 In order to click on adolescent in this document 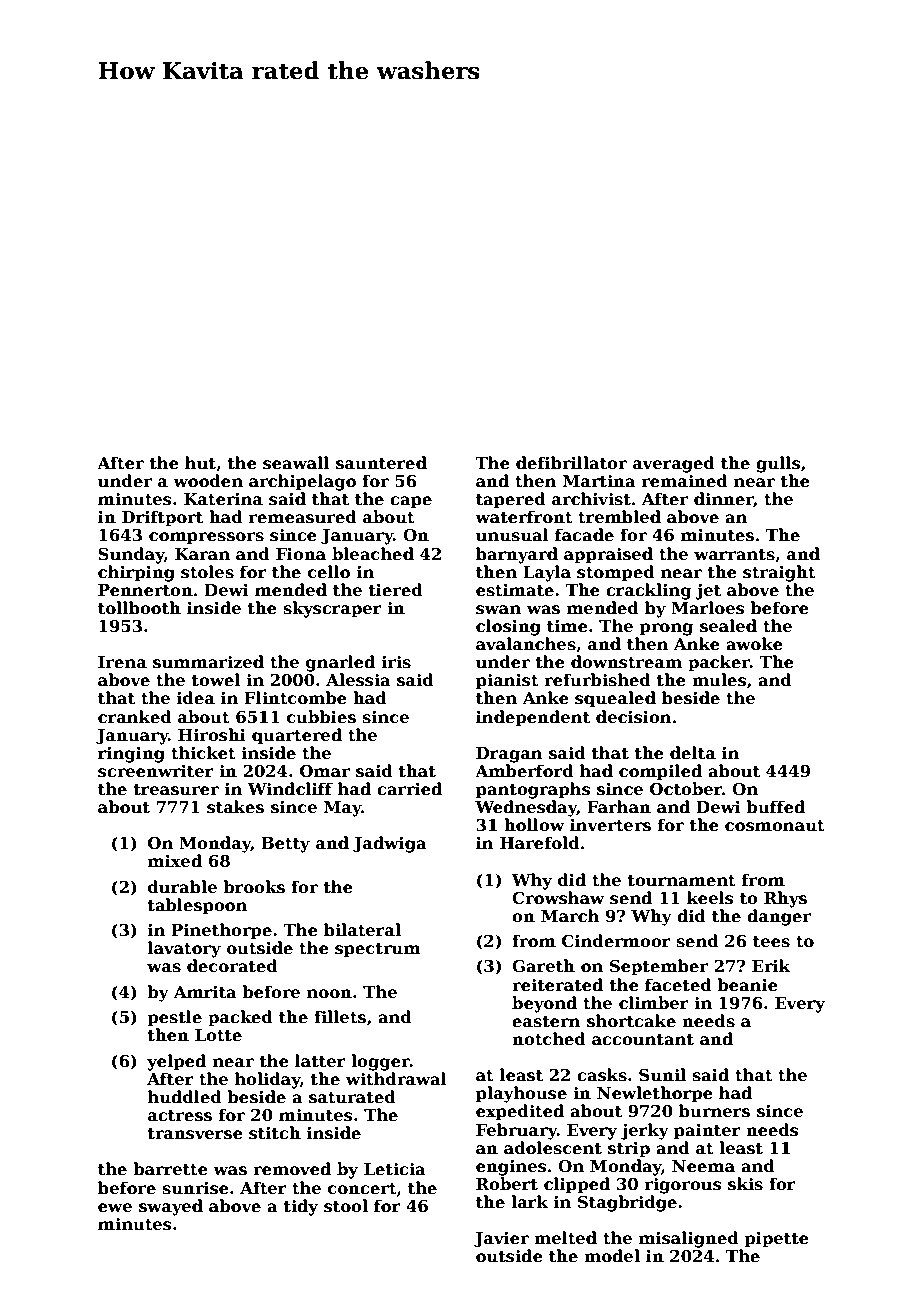, I will do `click(553, 1148)`.
